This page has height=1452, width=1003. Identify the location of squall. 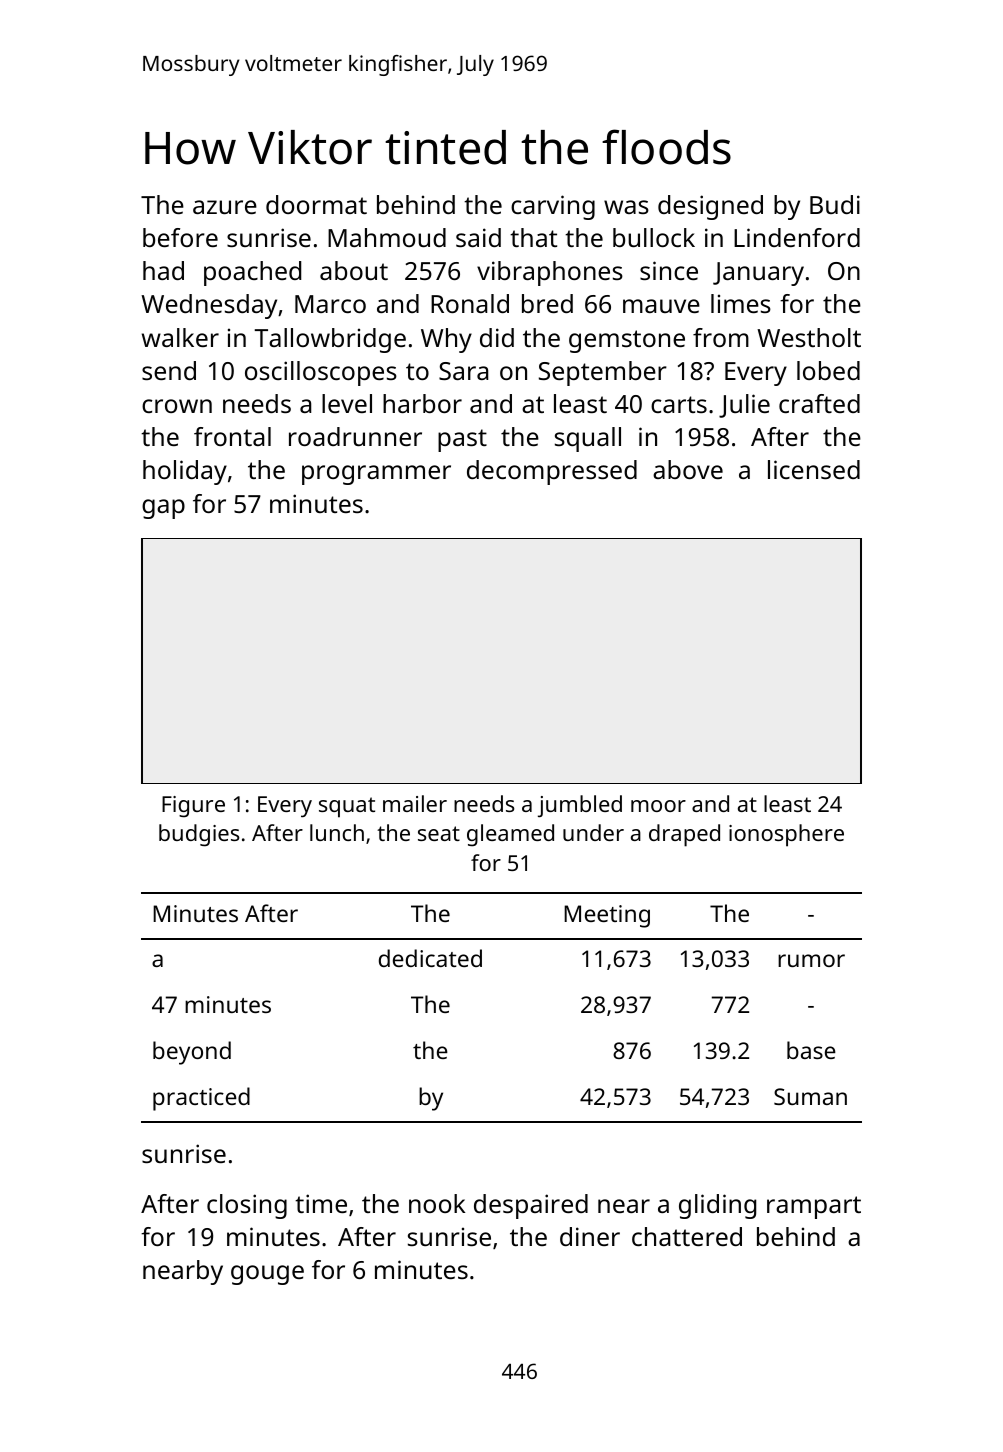
(588, 439).
